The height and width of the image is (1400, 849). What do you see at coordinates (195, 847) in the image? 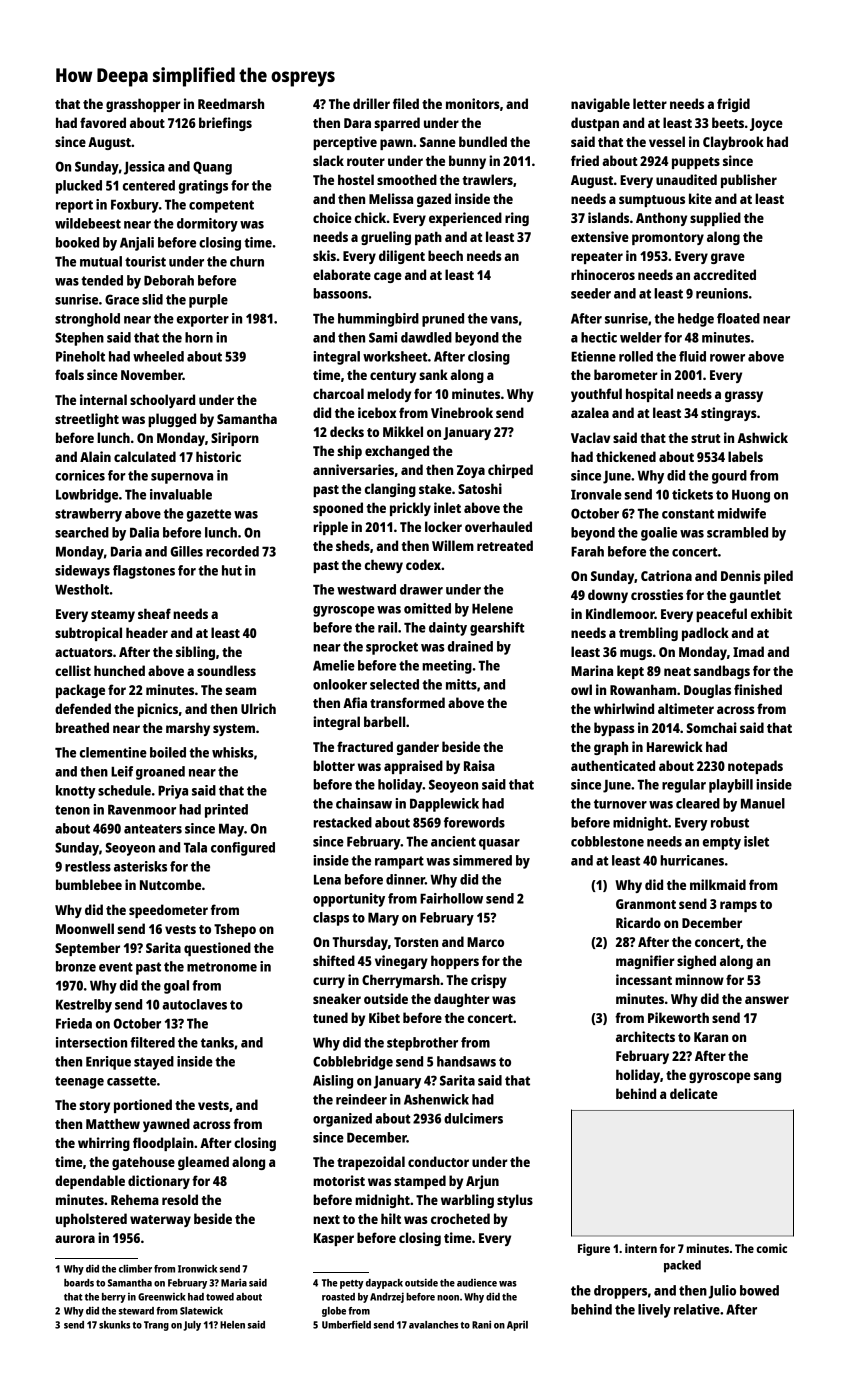
I see `Tala` at bounding box center [195, 847].
